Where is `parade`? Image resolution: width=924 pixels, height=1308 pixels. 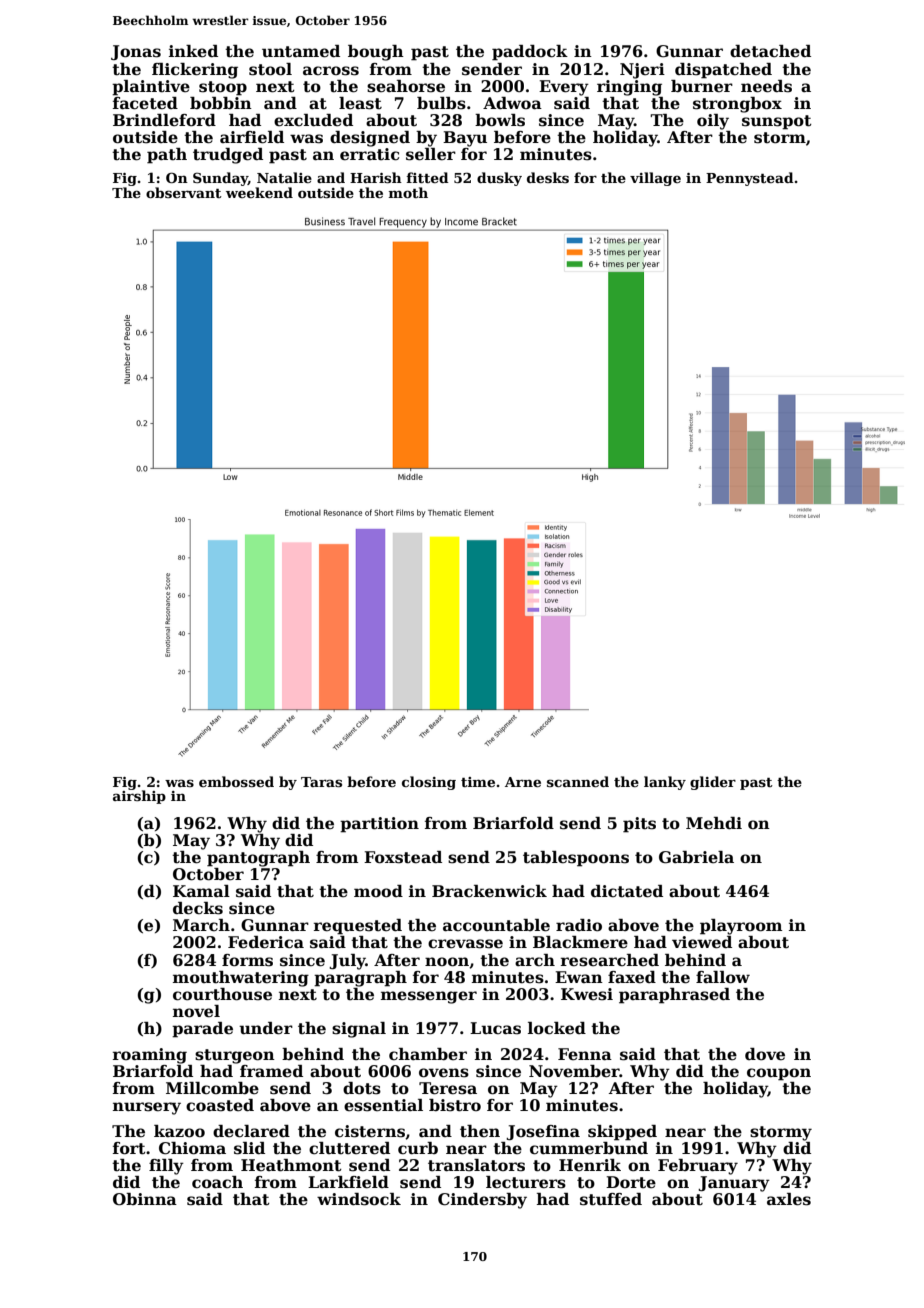 parade is located at coordinates (202, 1030).
